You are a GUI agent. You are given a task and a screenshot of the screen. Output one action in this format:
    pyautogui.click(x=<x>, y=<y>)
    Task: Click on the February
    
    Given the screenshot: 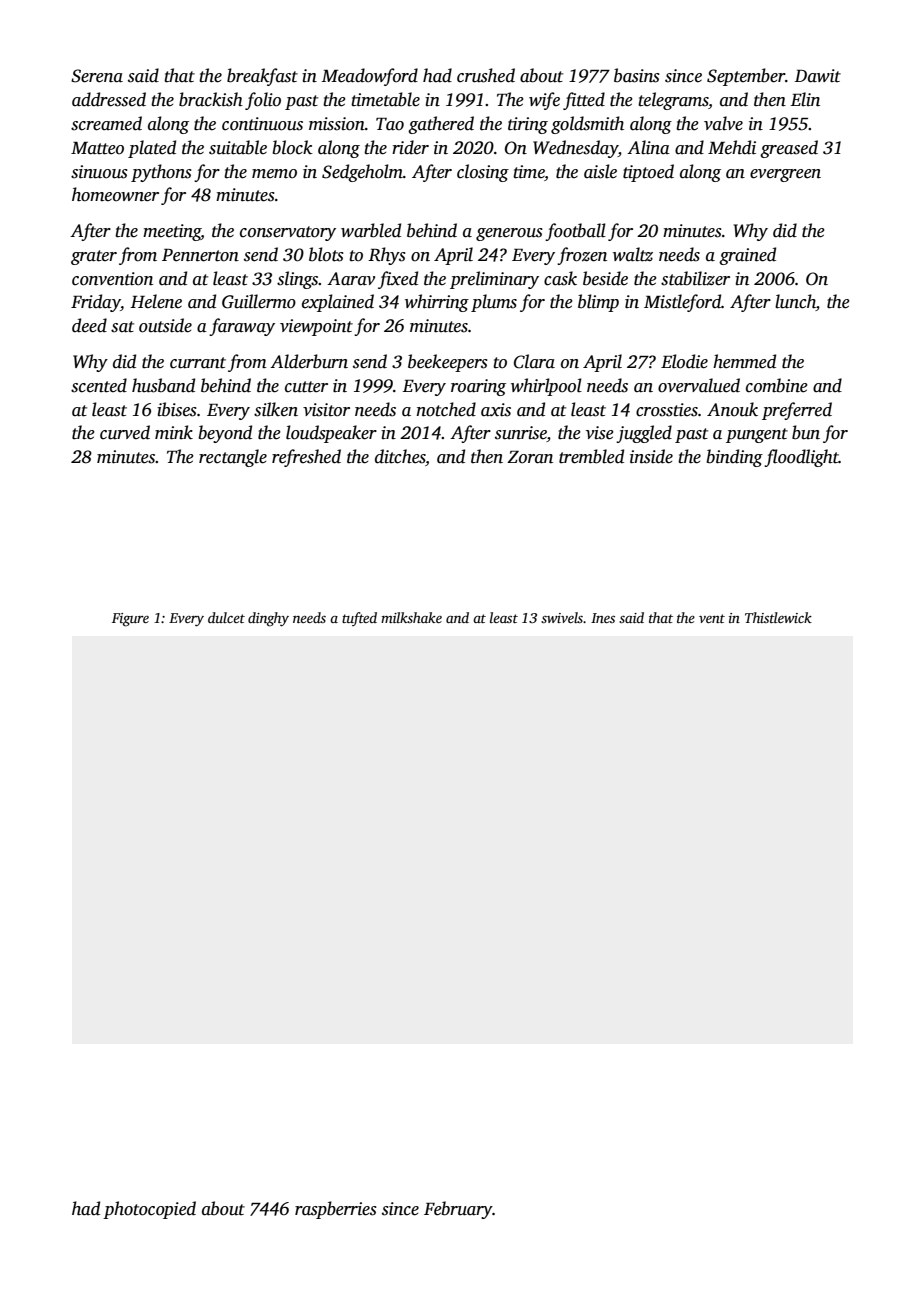 What is the action you would take?
    pyautogui.click(x=458, y=1210)
